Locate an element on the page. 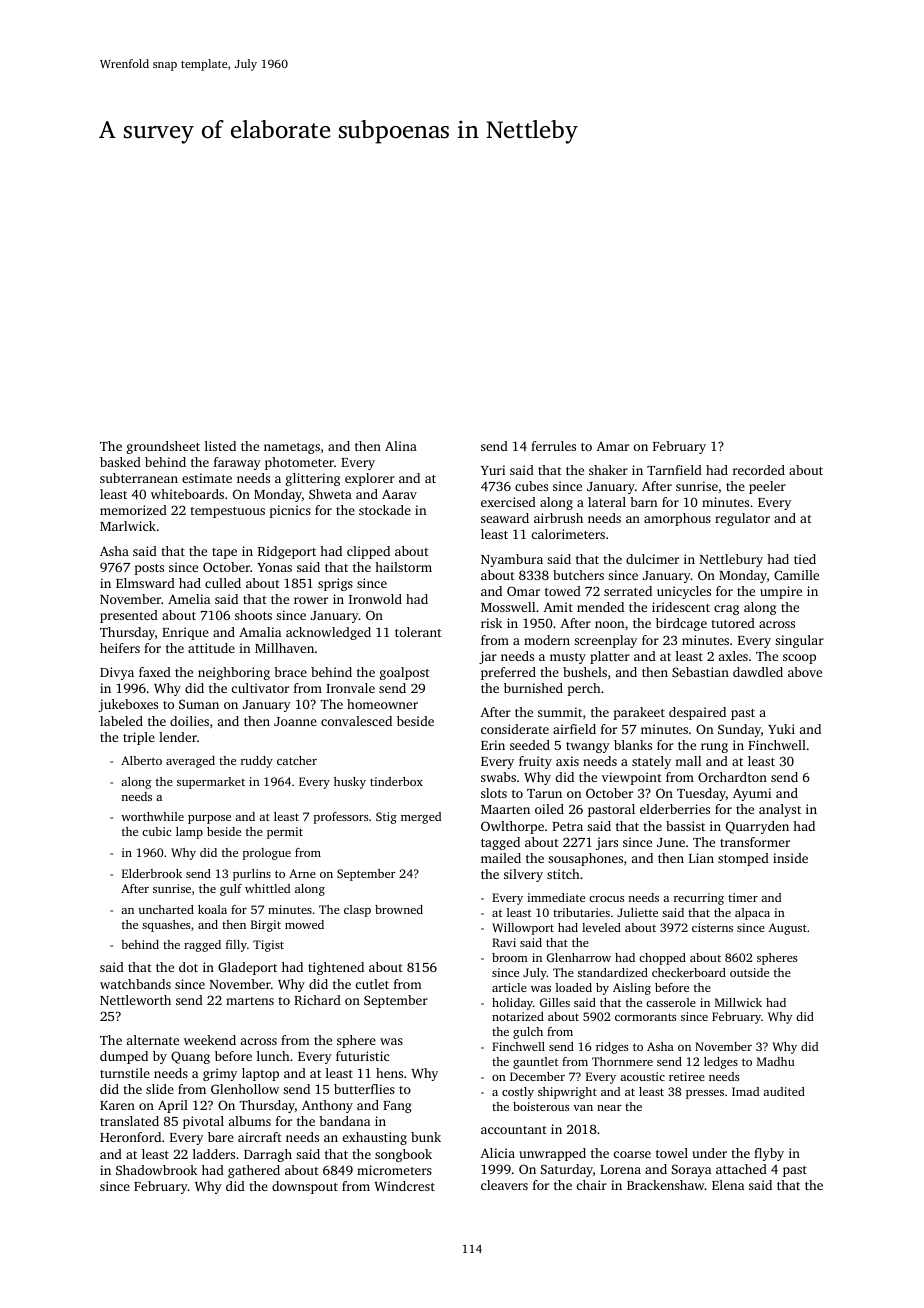 The image size is (924, 1308). recorded is located at coordinates (759, 470).
